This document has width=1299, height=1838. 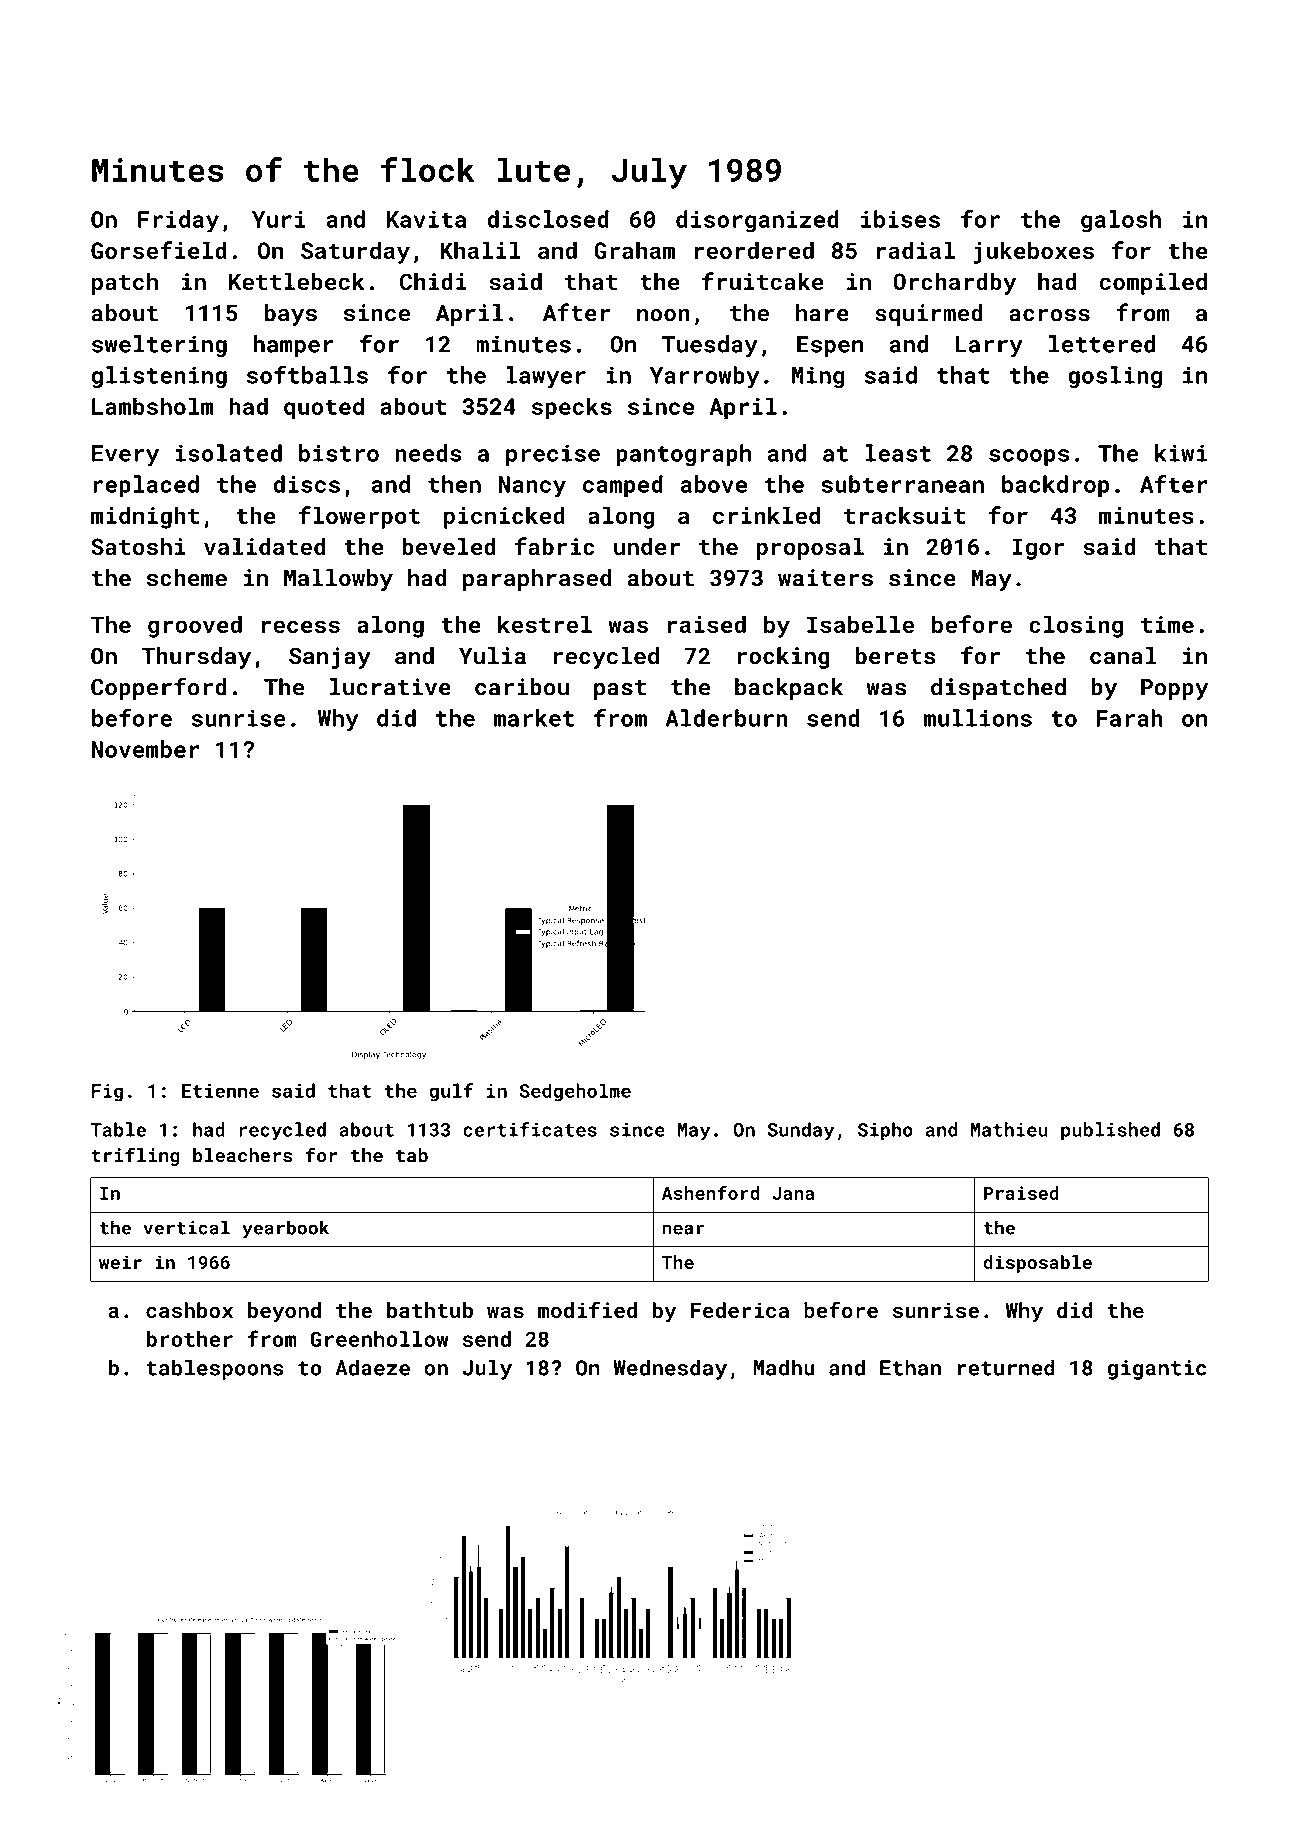 I want to click on Gorsefield, so click(x=159, y=250).
